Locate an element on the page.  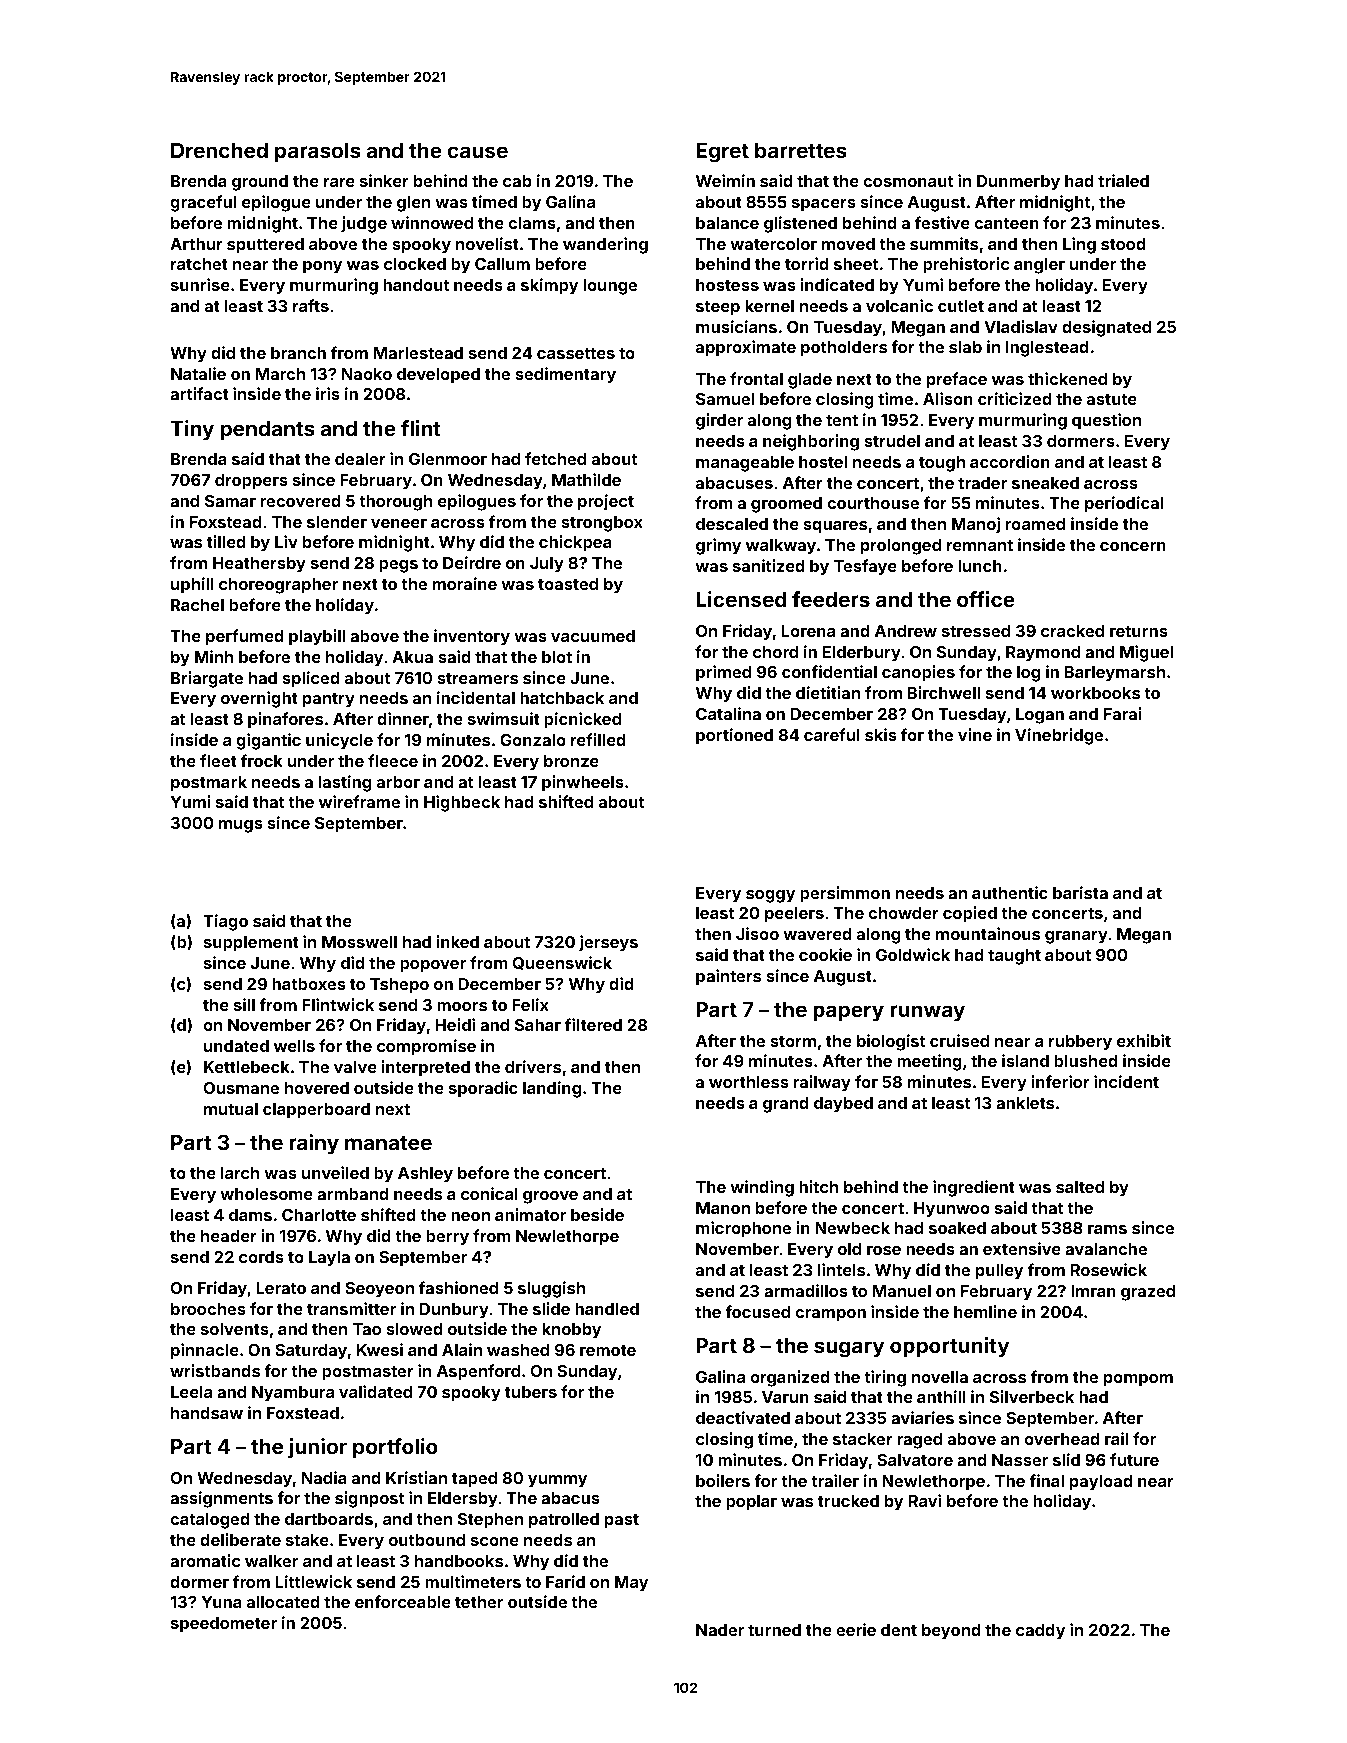
beside is located at coordinates (597, 1214).
